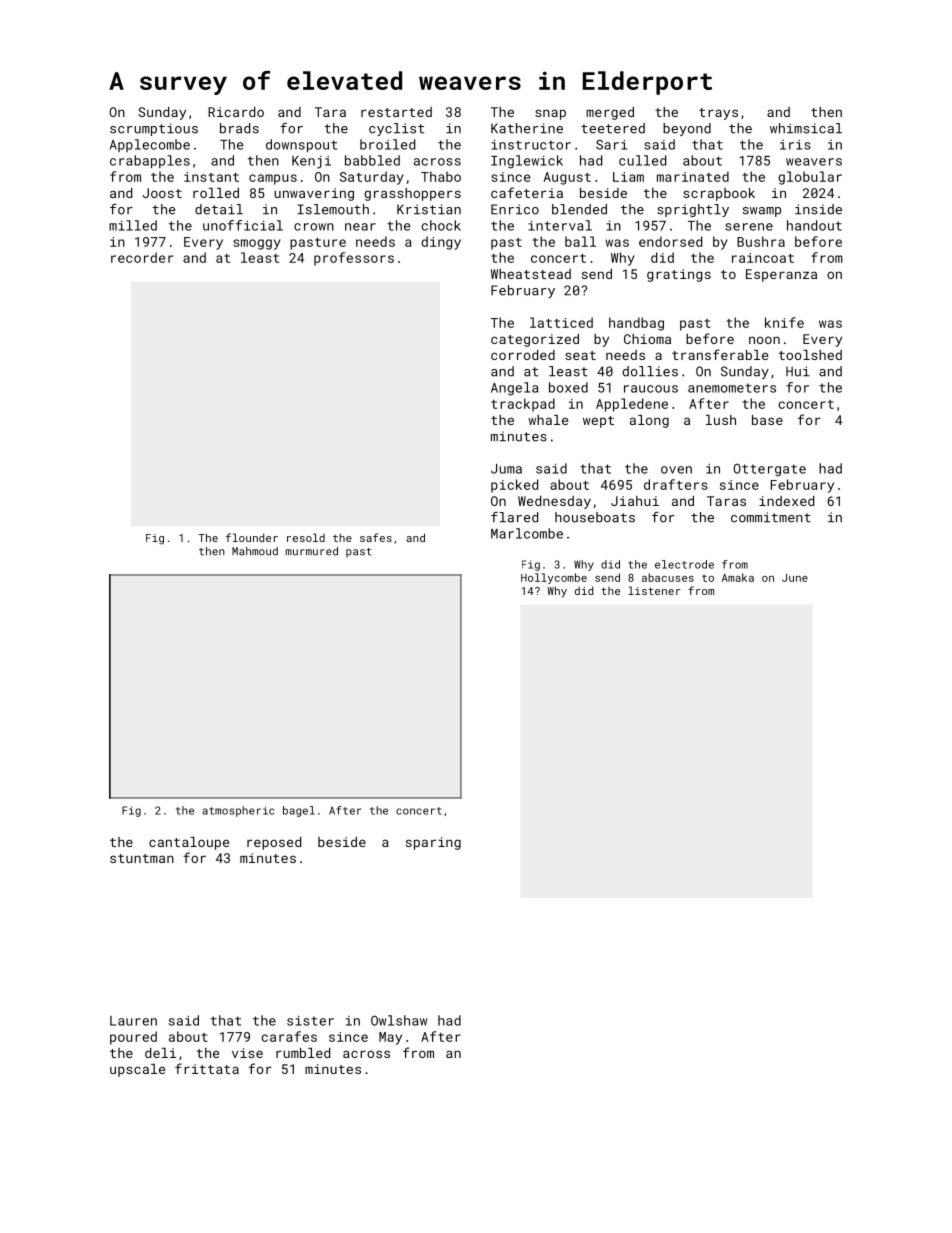 The height and width of the document is (1233, 952). What do you see at coordinates (252, 537) in the document?
I see `flounder` at bounding box center [252, 537].
